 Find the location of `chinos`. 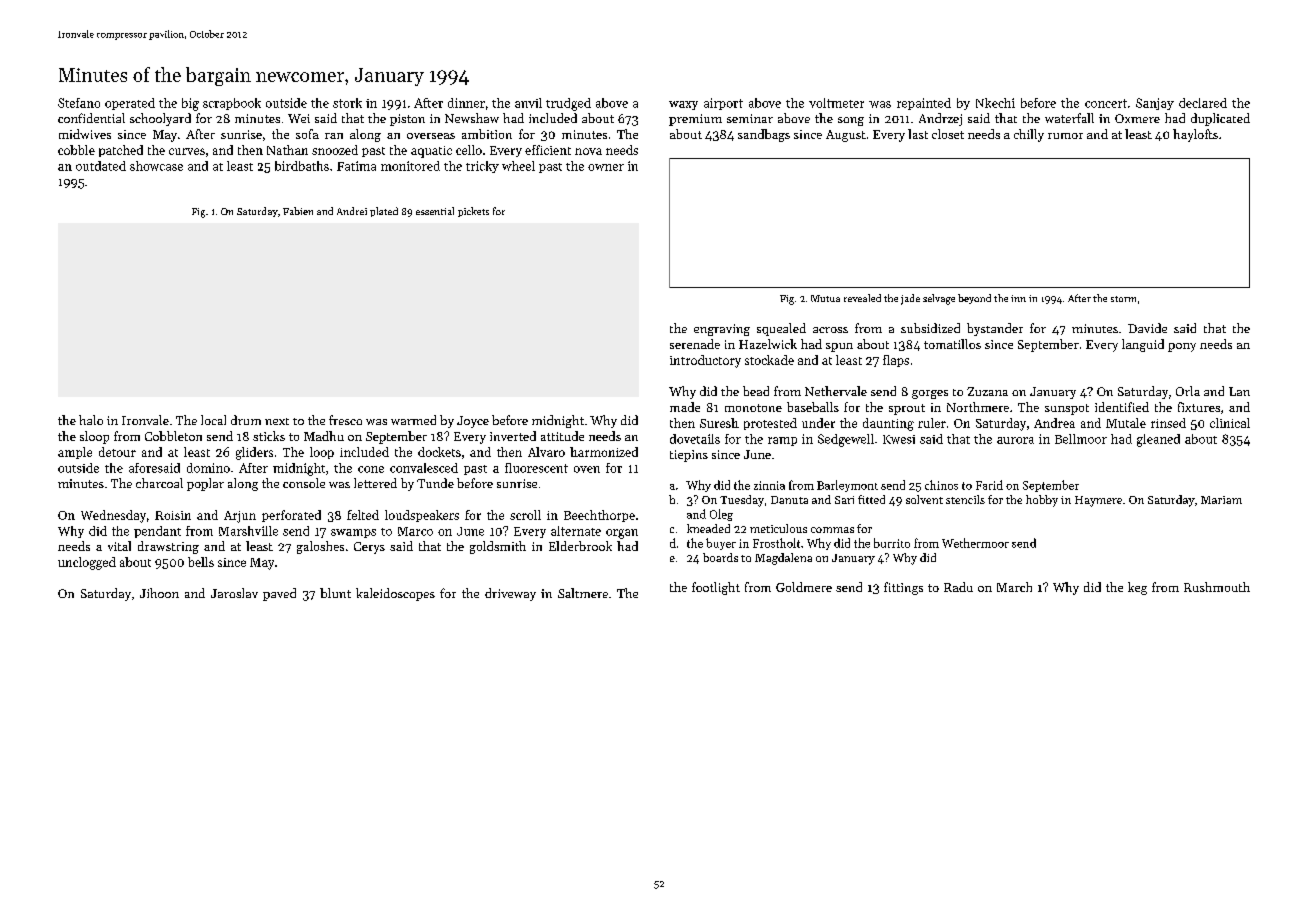

chinos is located at coordinates (941, 485).
